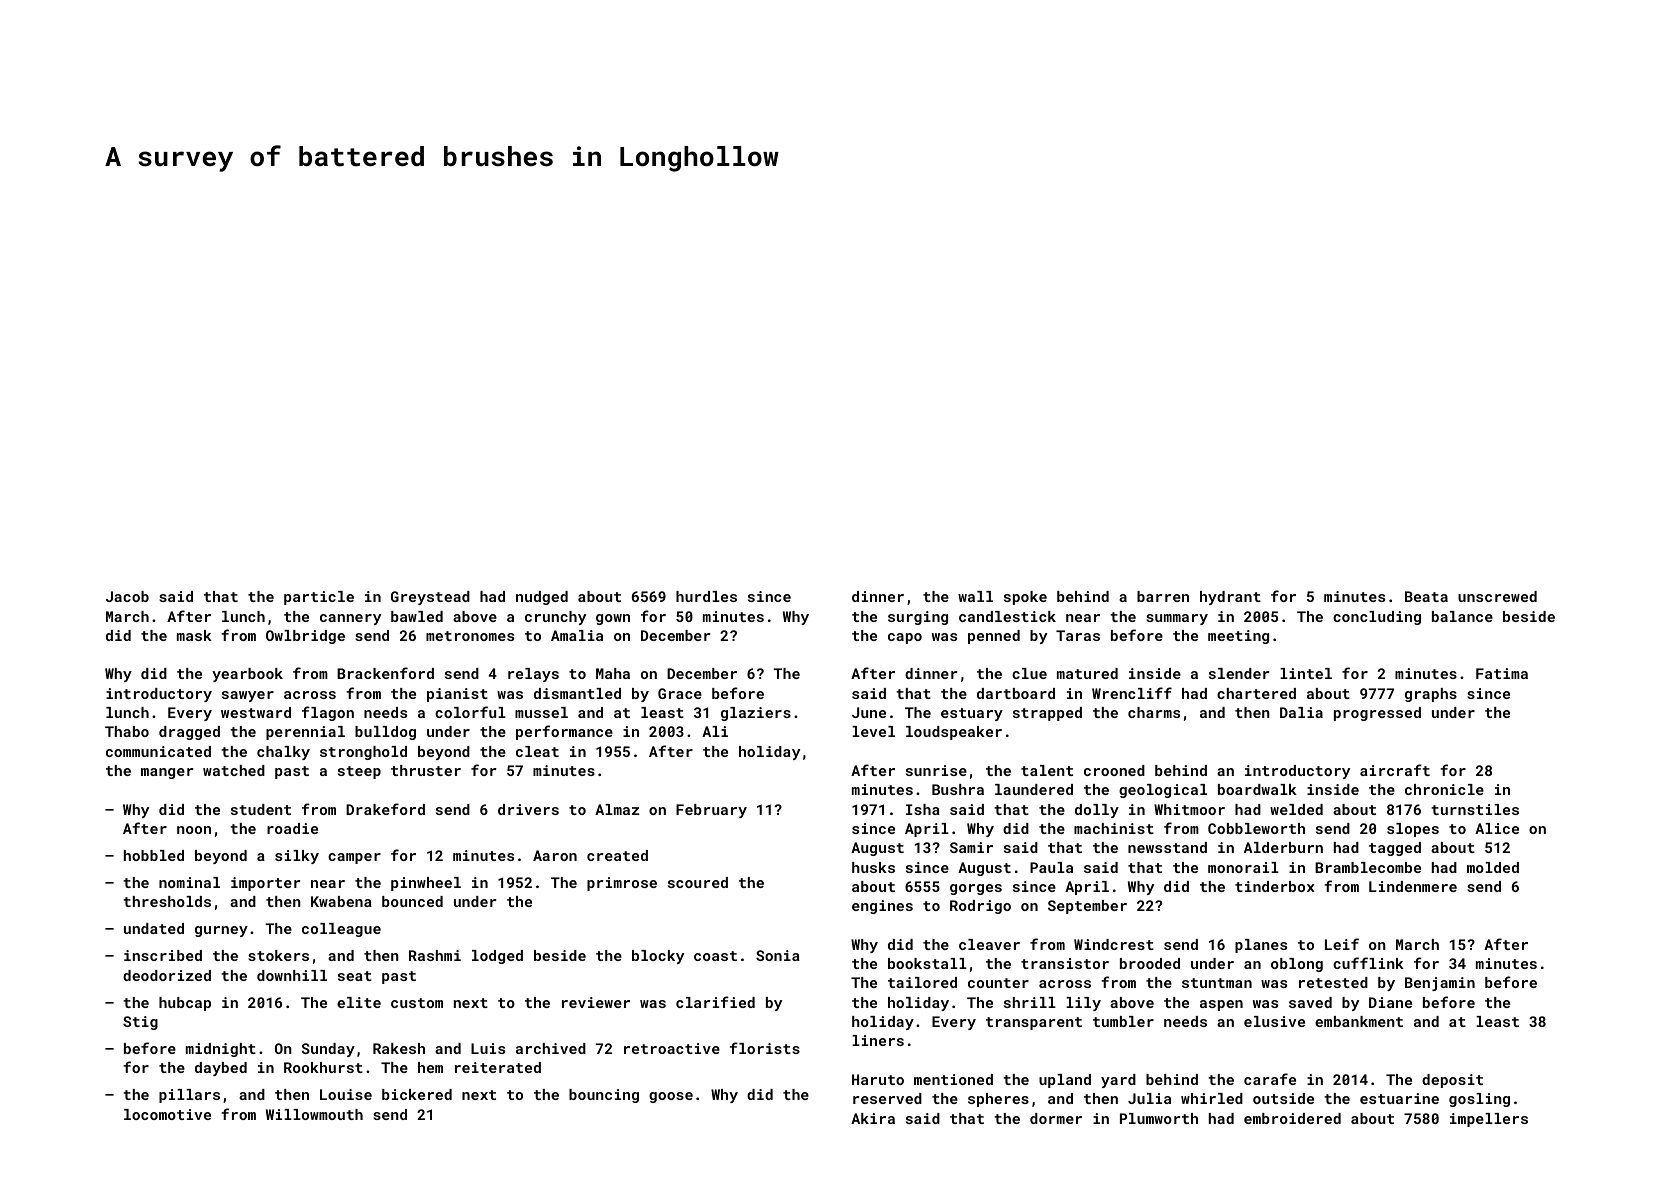 Image resolution: width=1668 pixels, height=1179 pixels. What do you see at coordinates (341, 901) in the page?
I see `Kwabena` at bounding box center [341, 901].
